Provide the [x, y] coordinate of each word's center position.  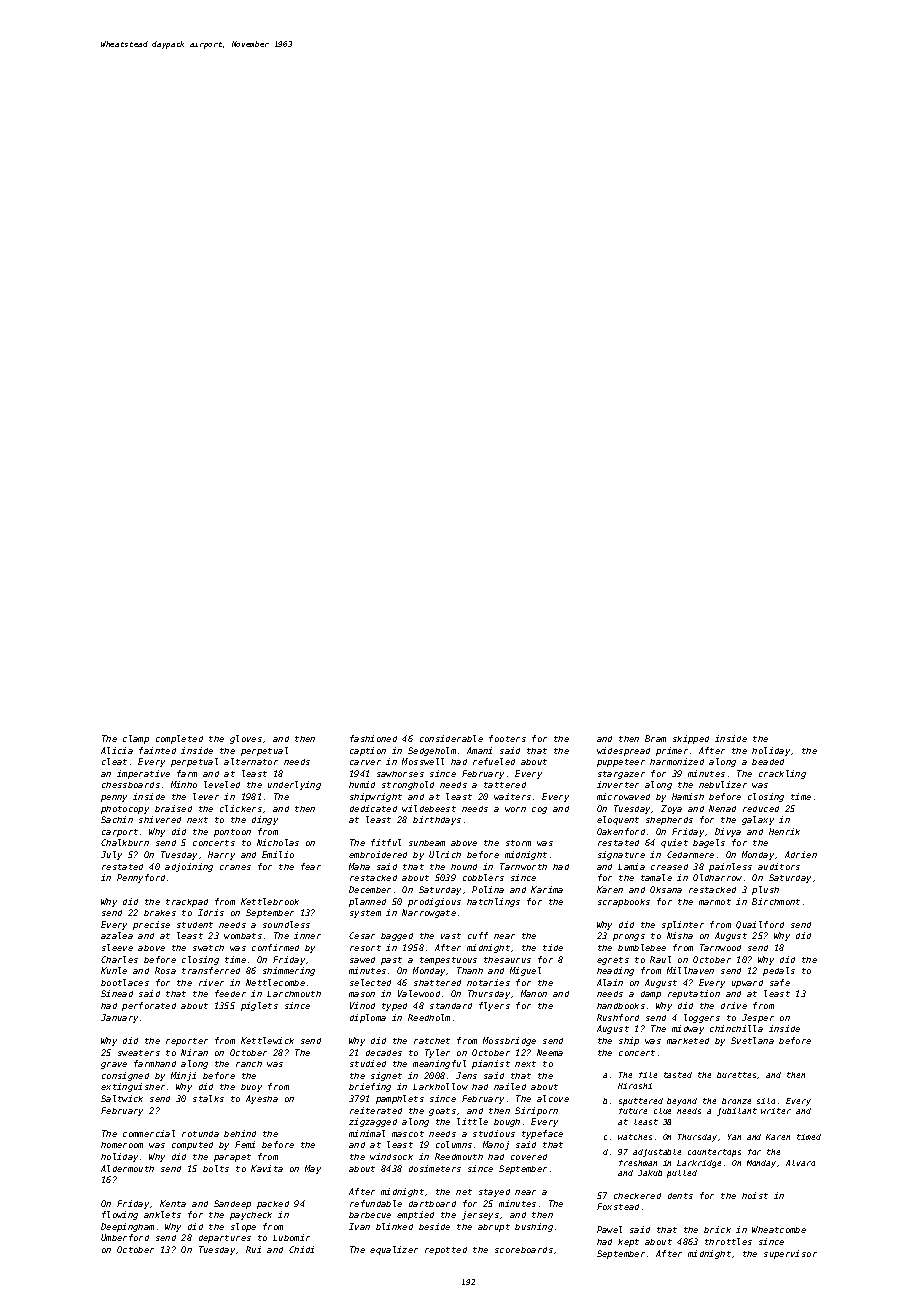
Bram [655, 738]
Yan [734, 1137]
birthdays [437, 820]
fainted [157, 750]
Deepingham [127, 1227]
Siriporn [536, 1111]
